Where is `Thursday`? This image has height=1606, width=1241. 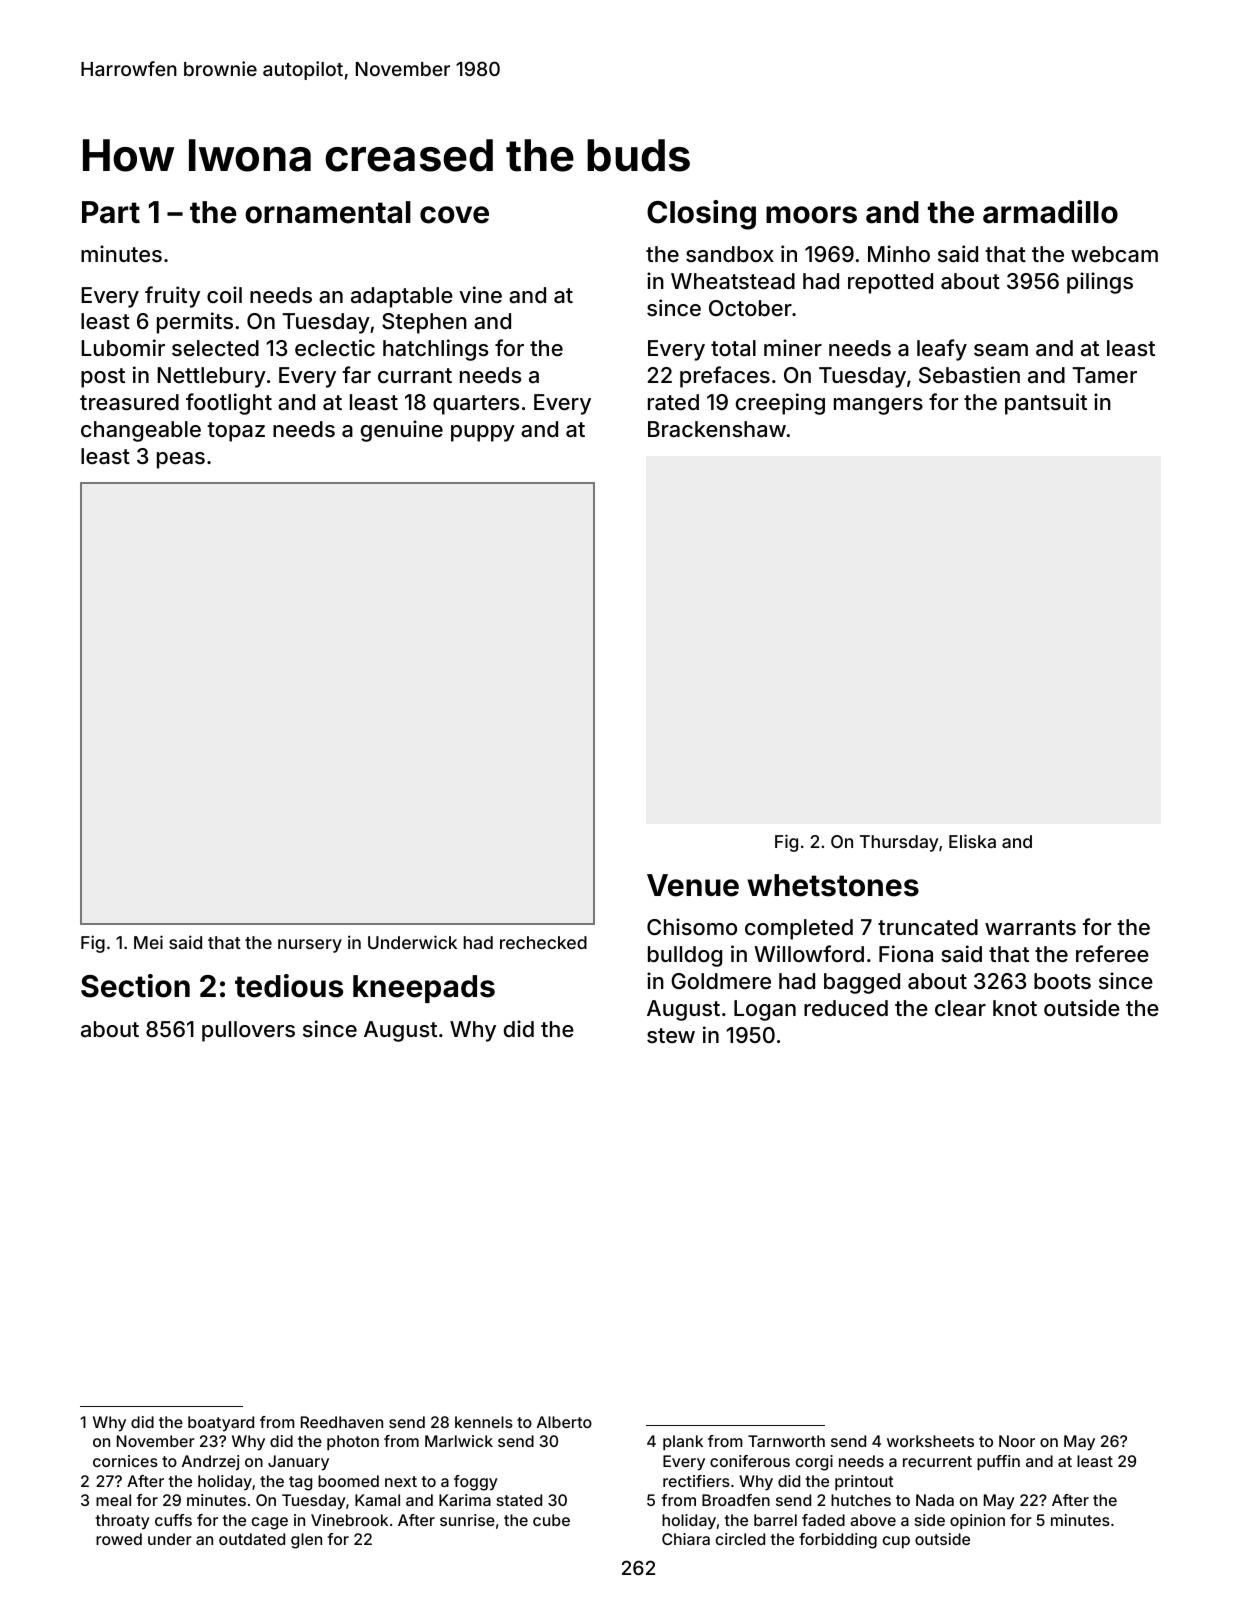
Thursday is located at coordinates (899, 843).
